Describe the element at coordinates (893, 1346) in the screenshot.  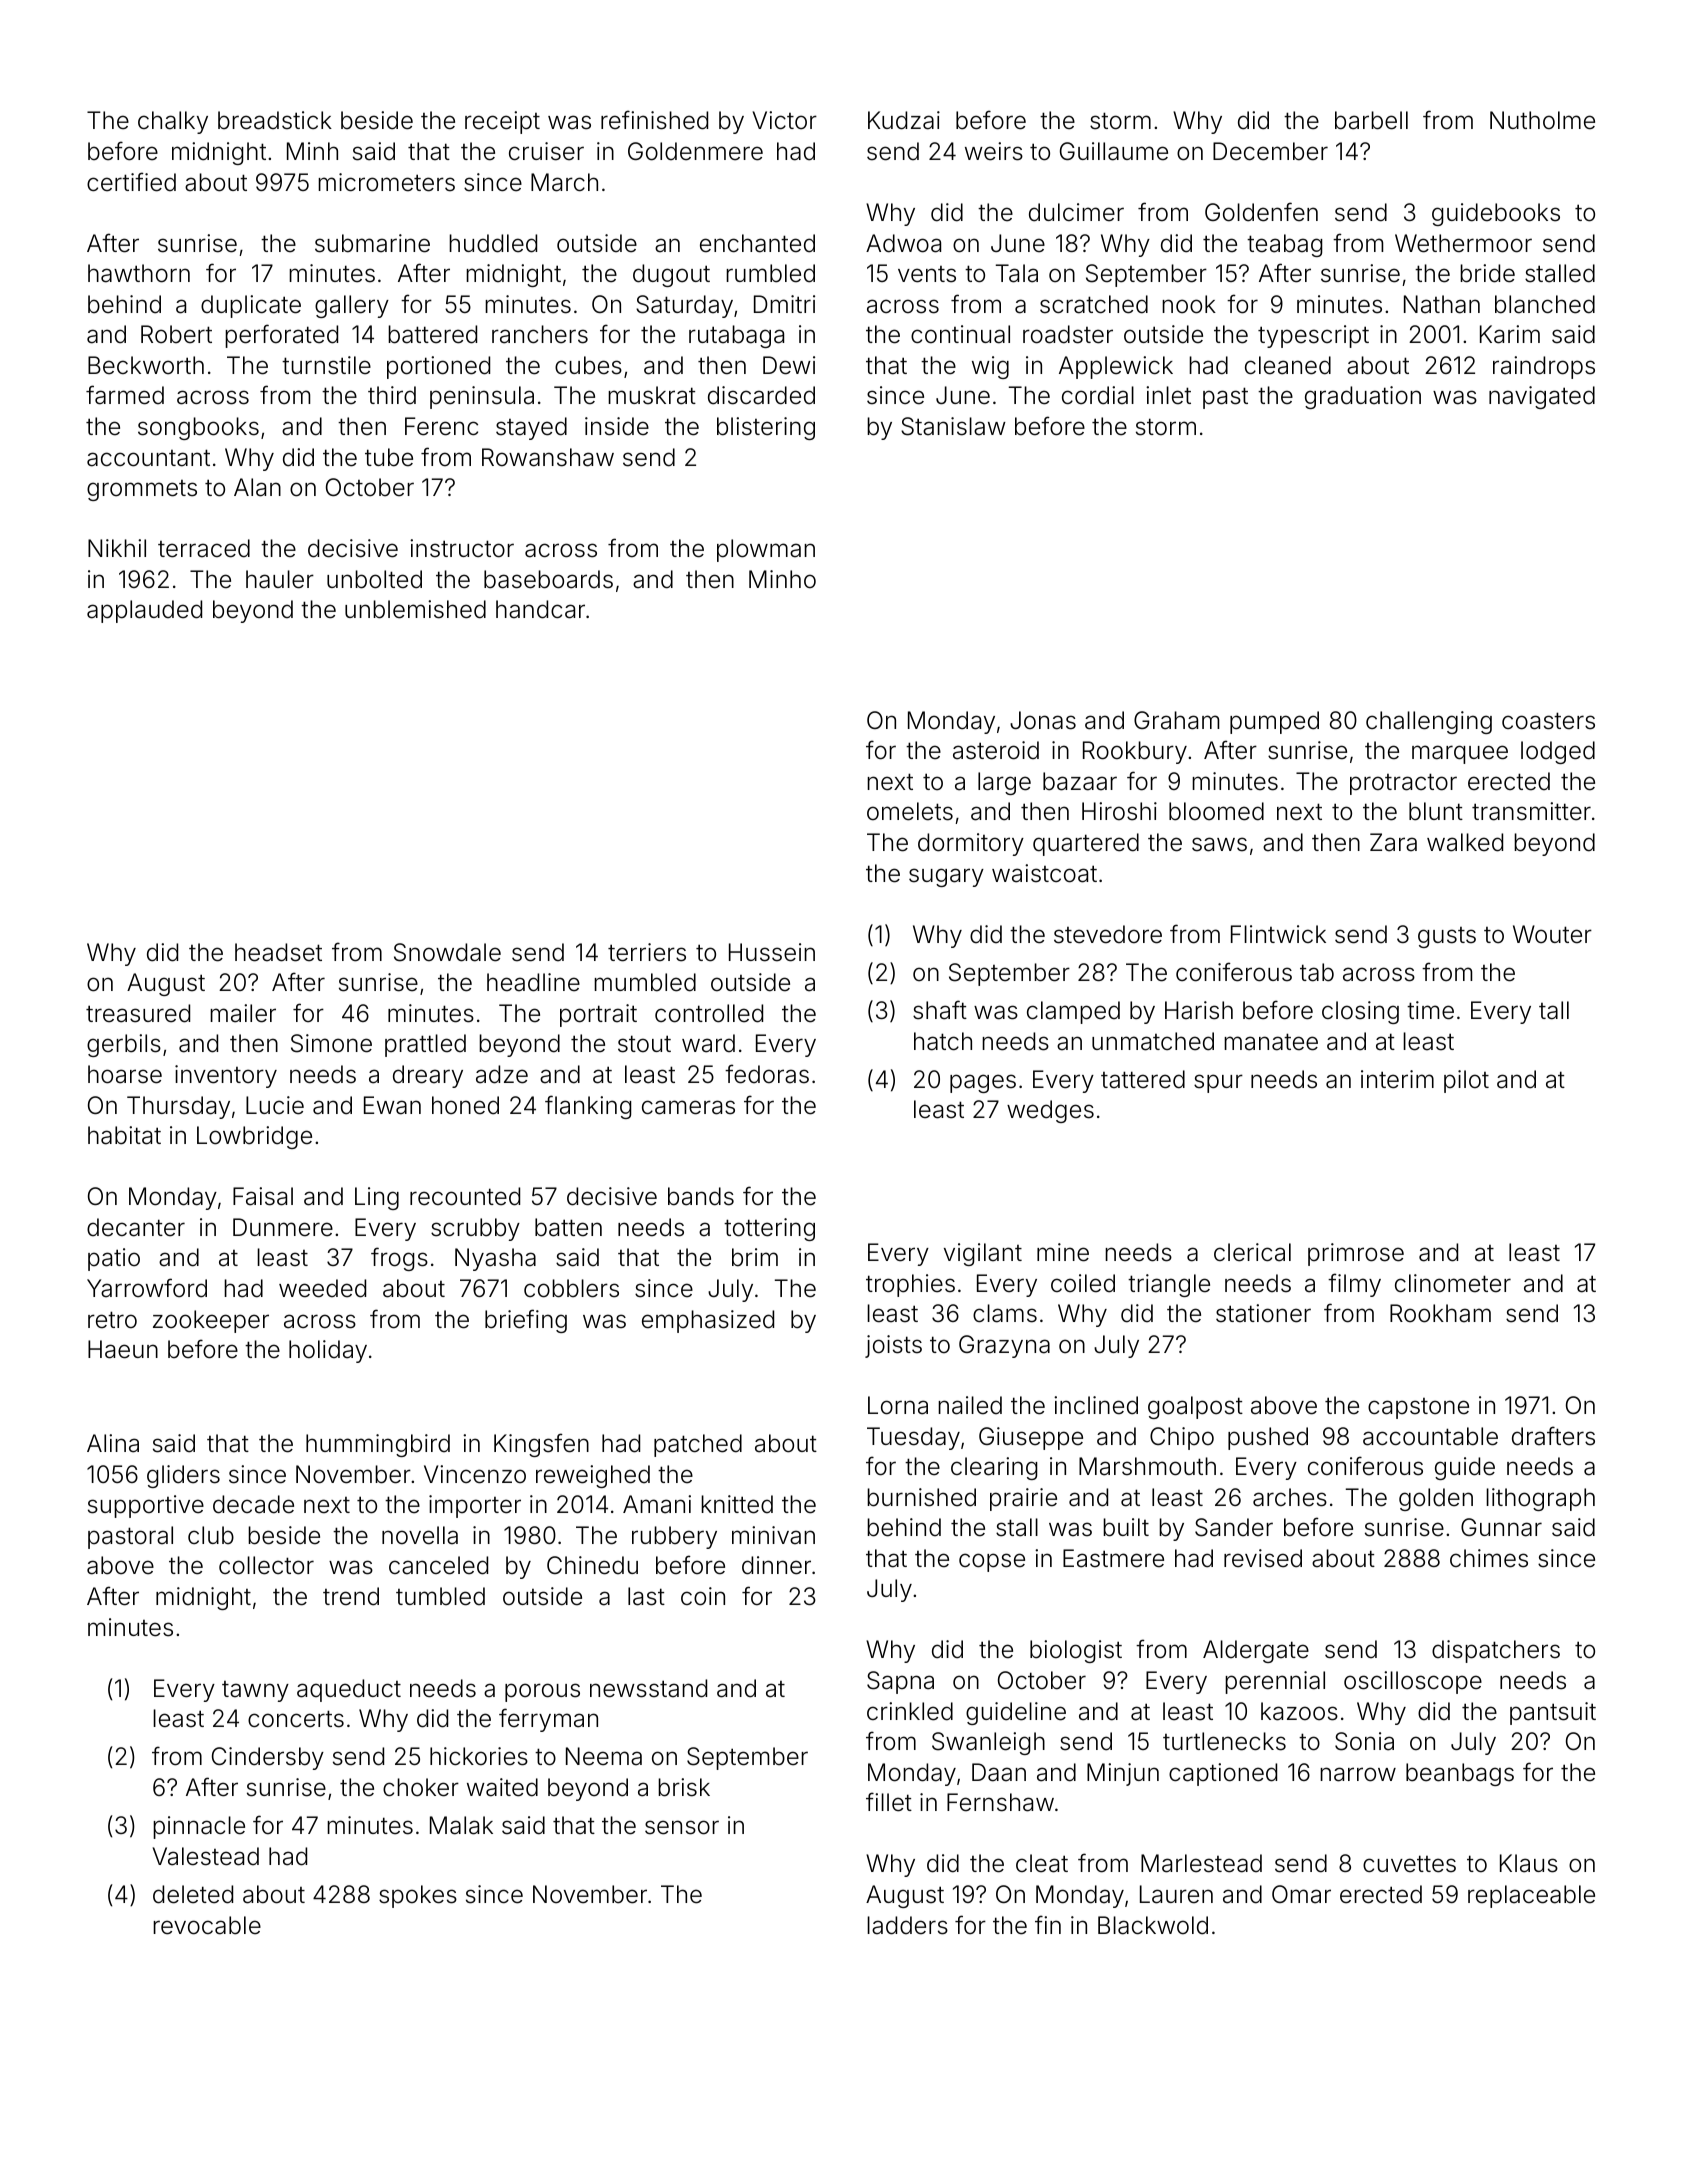
I see `joists` at that location.
